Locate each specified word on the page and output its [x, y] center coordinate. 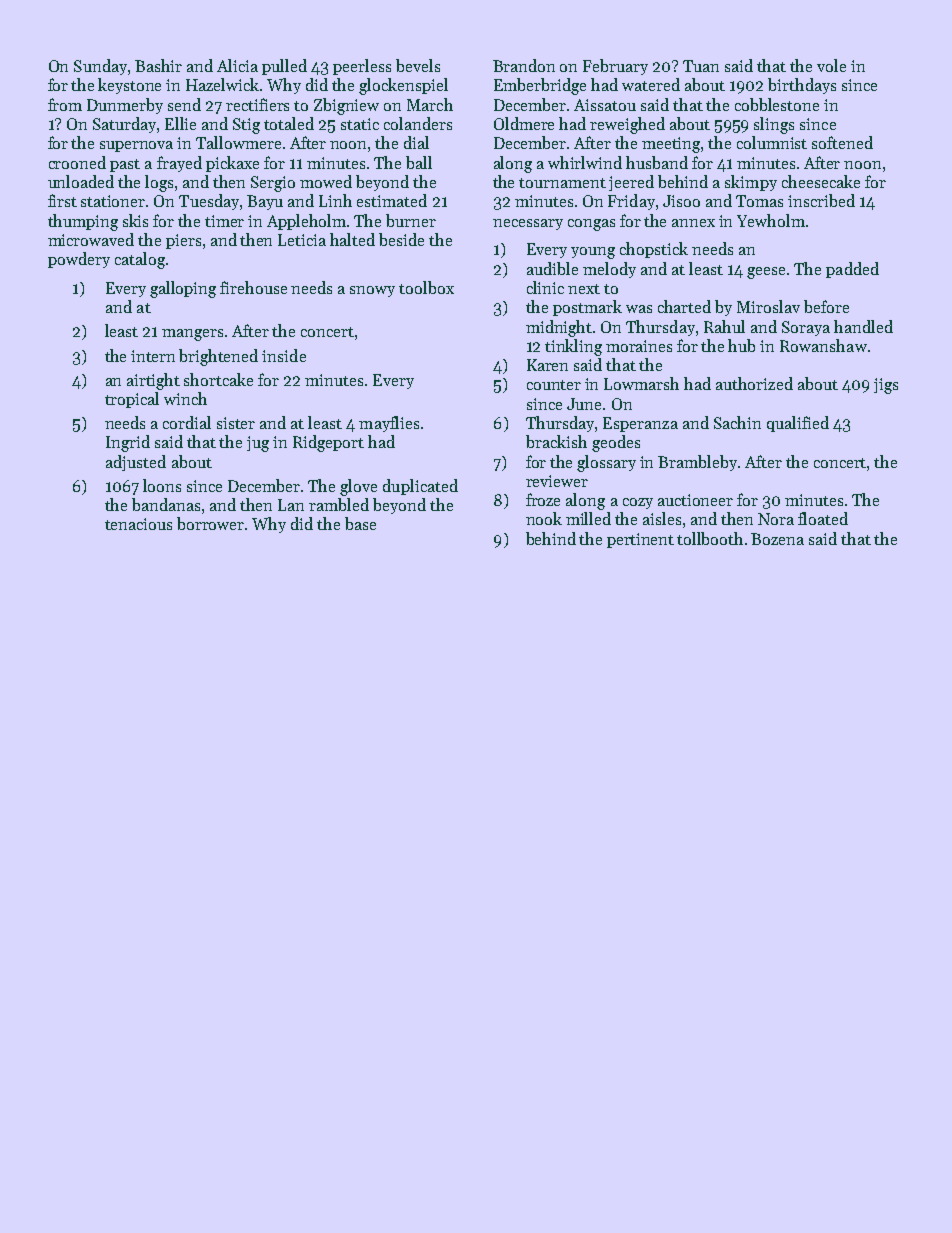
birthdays [802, 86]
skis [135, 220]
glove [358, 487]
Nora [776, 519]
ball [419, 162]
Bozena [777, 539]
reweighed [627, 125]
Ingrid [128, 443]
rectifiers [257, 104]
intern [153, 356]
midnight [559, 328]
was [639, 309]
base [360, 523]
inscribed [821, 200]
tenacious [138, 524]
